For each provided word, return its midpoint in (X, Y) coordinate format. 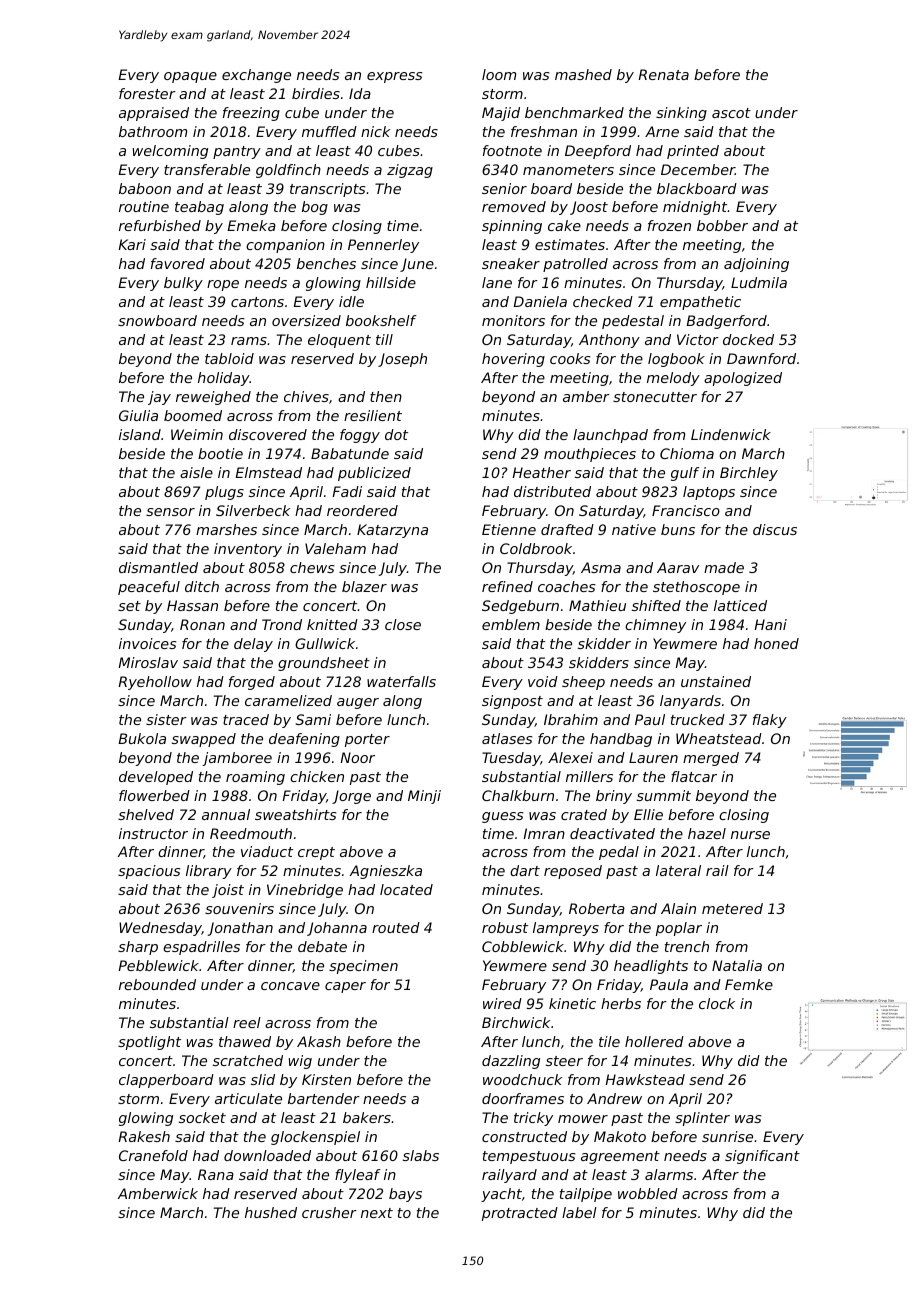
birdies (316, 93)
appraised (154, 114)
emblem (511, 624)
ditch (202, 586)
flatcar (694, 776)
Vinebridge (305, 891)
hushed (271, 1212)
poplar (679, 929)
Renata (663, 74)
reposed (573, 872)
